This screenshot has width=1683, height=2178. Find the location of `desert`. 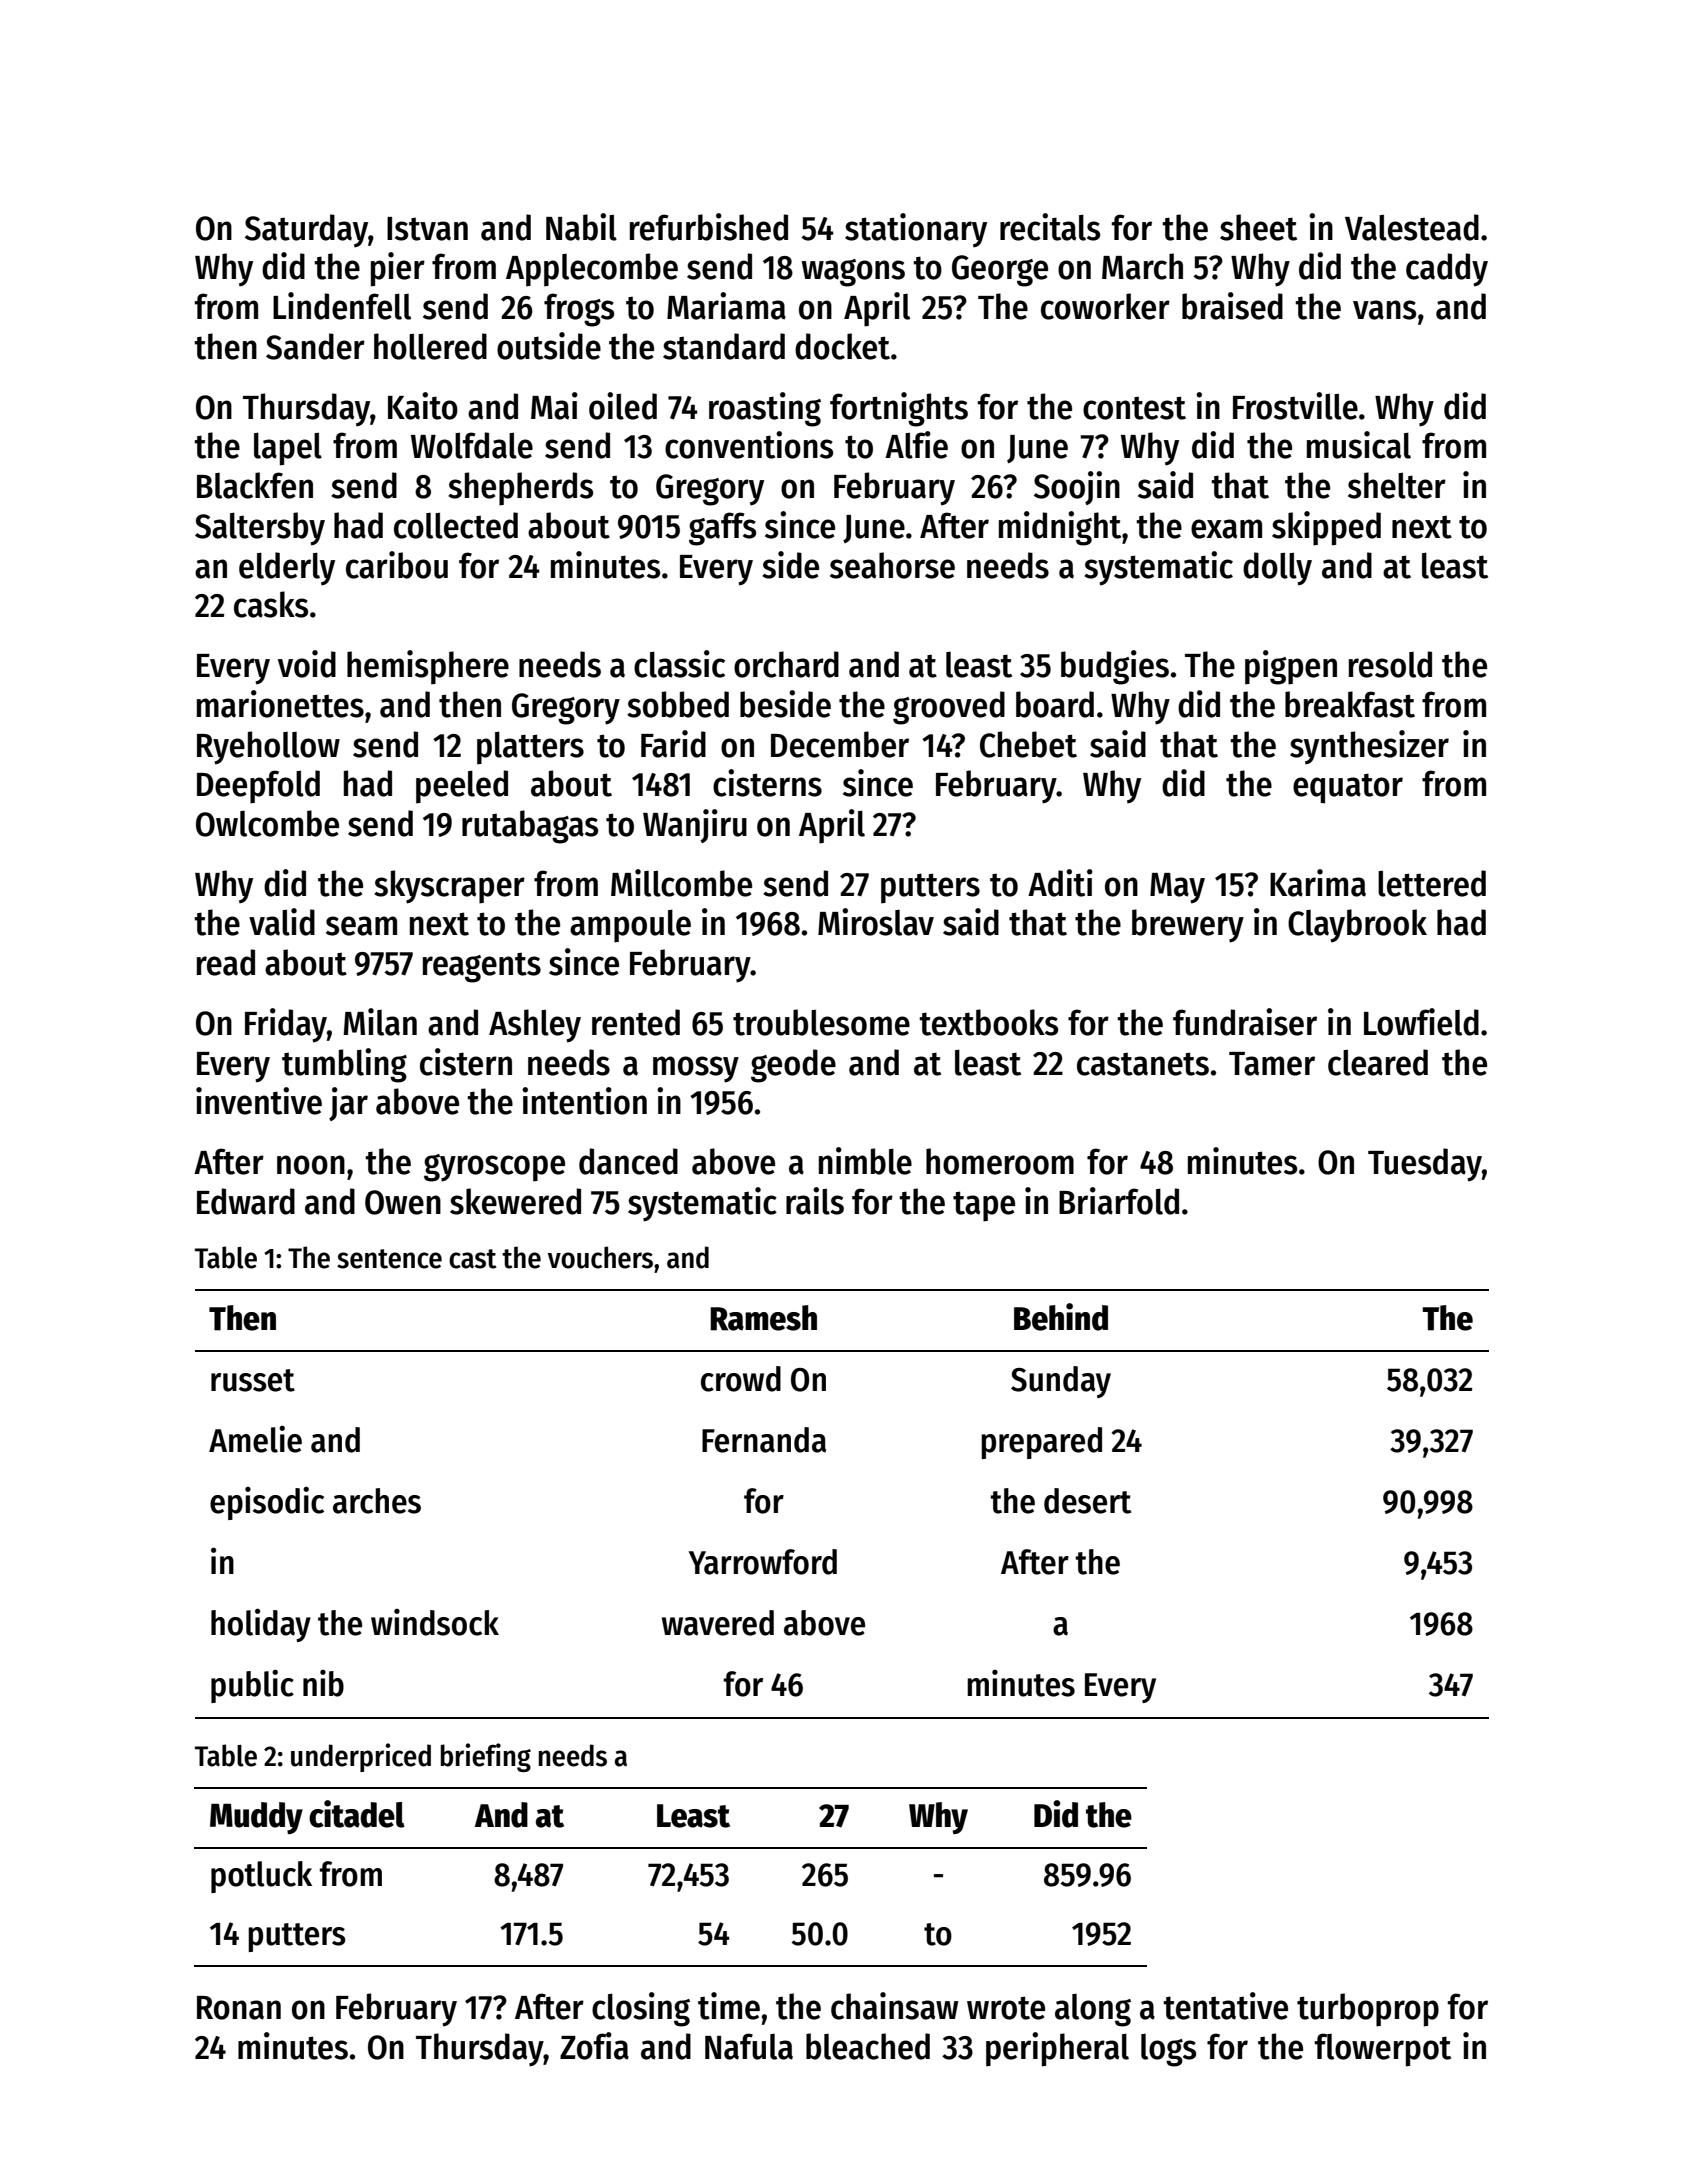

desert is located at coordinates (1087, 1501).
